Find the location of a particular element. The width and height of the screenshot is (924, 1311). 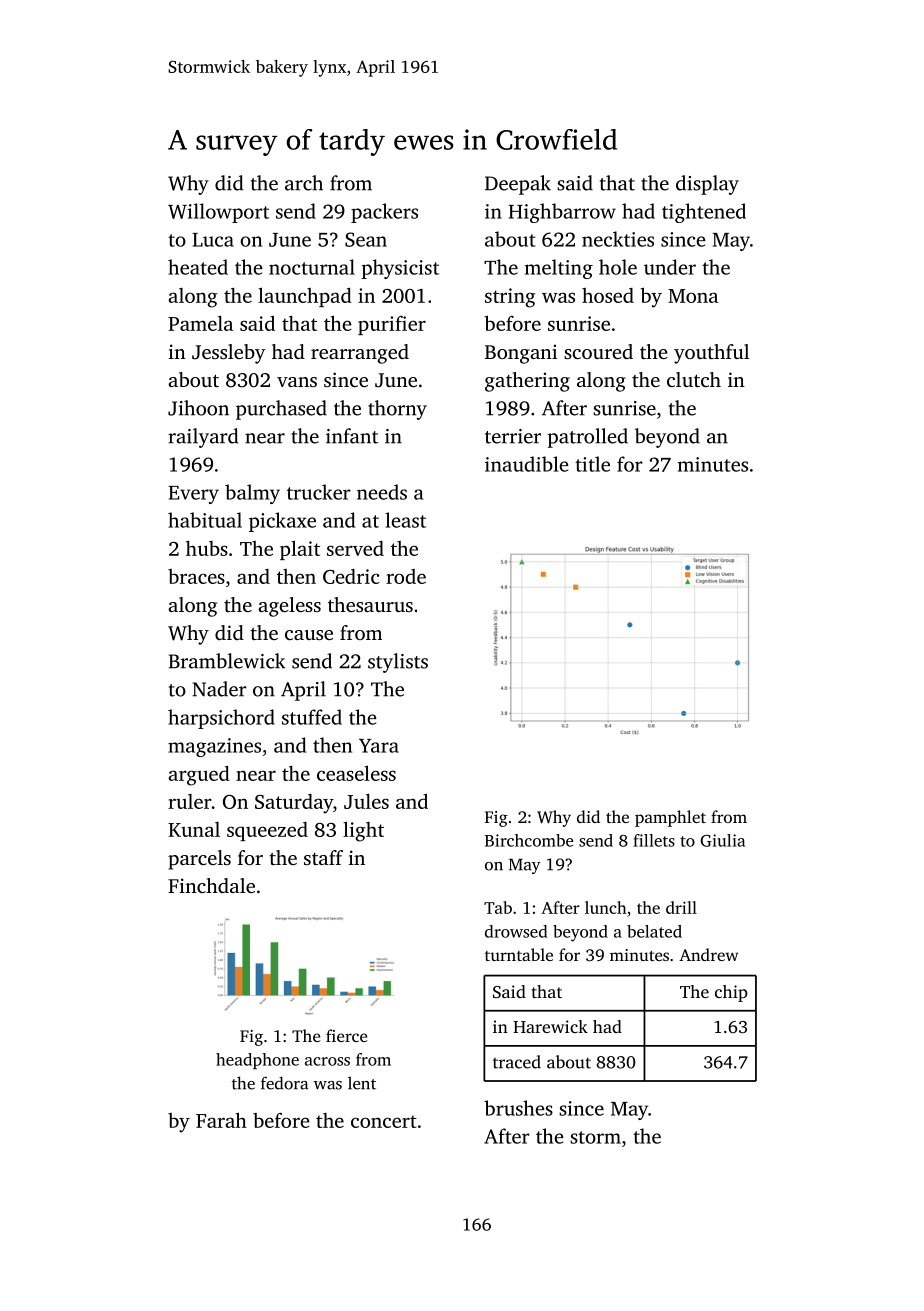

staff is located at coordinates (323, 857).
